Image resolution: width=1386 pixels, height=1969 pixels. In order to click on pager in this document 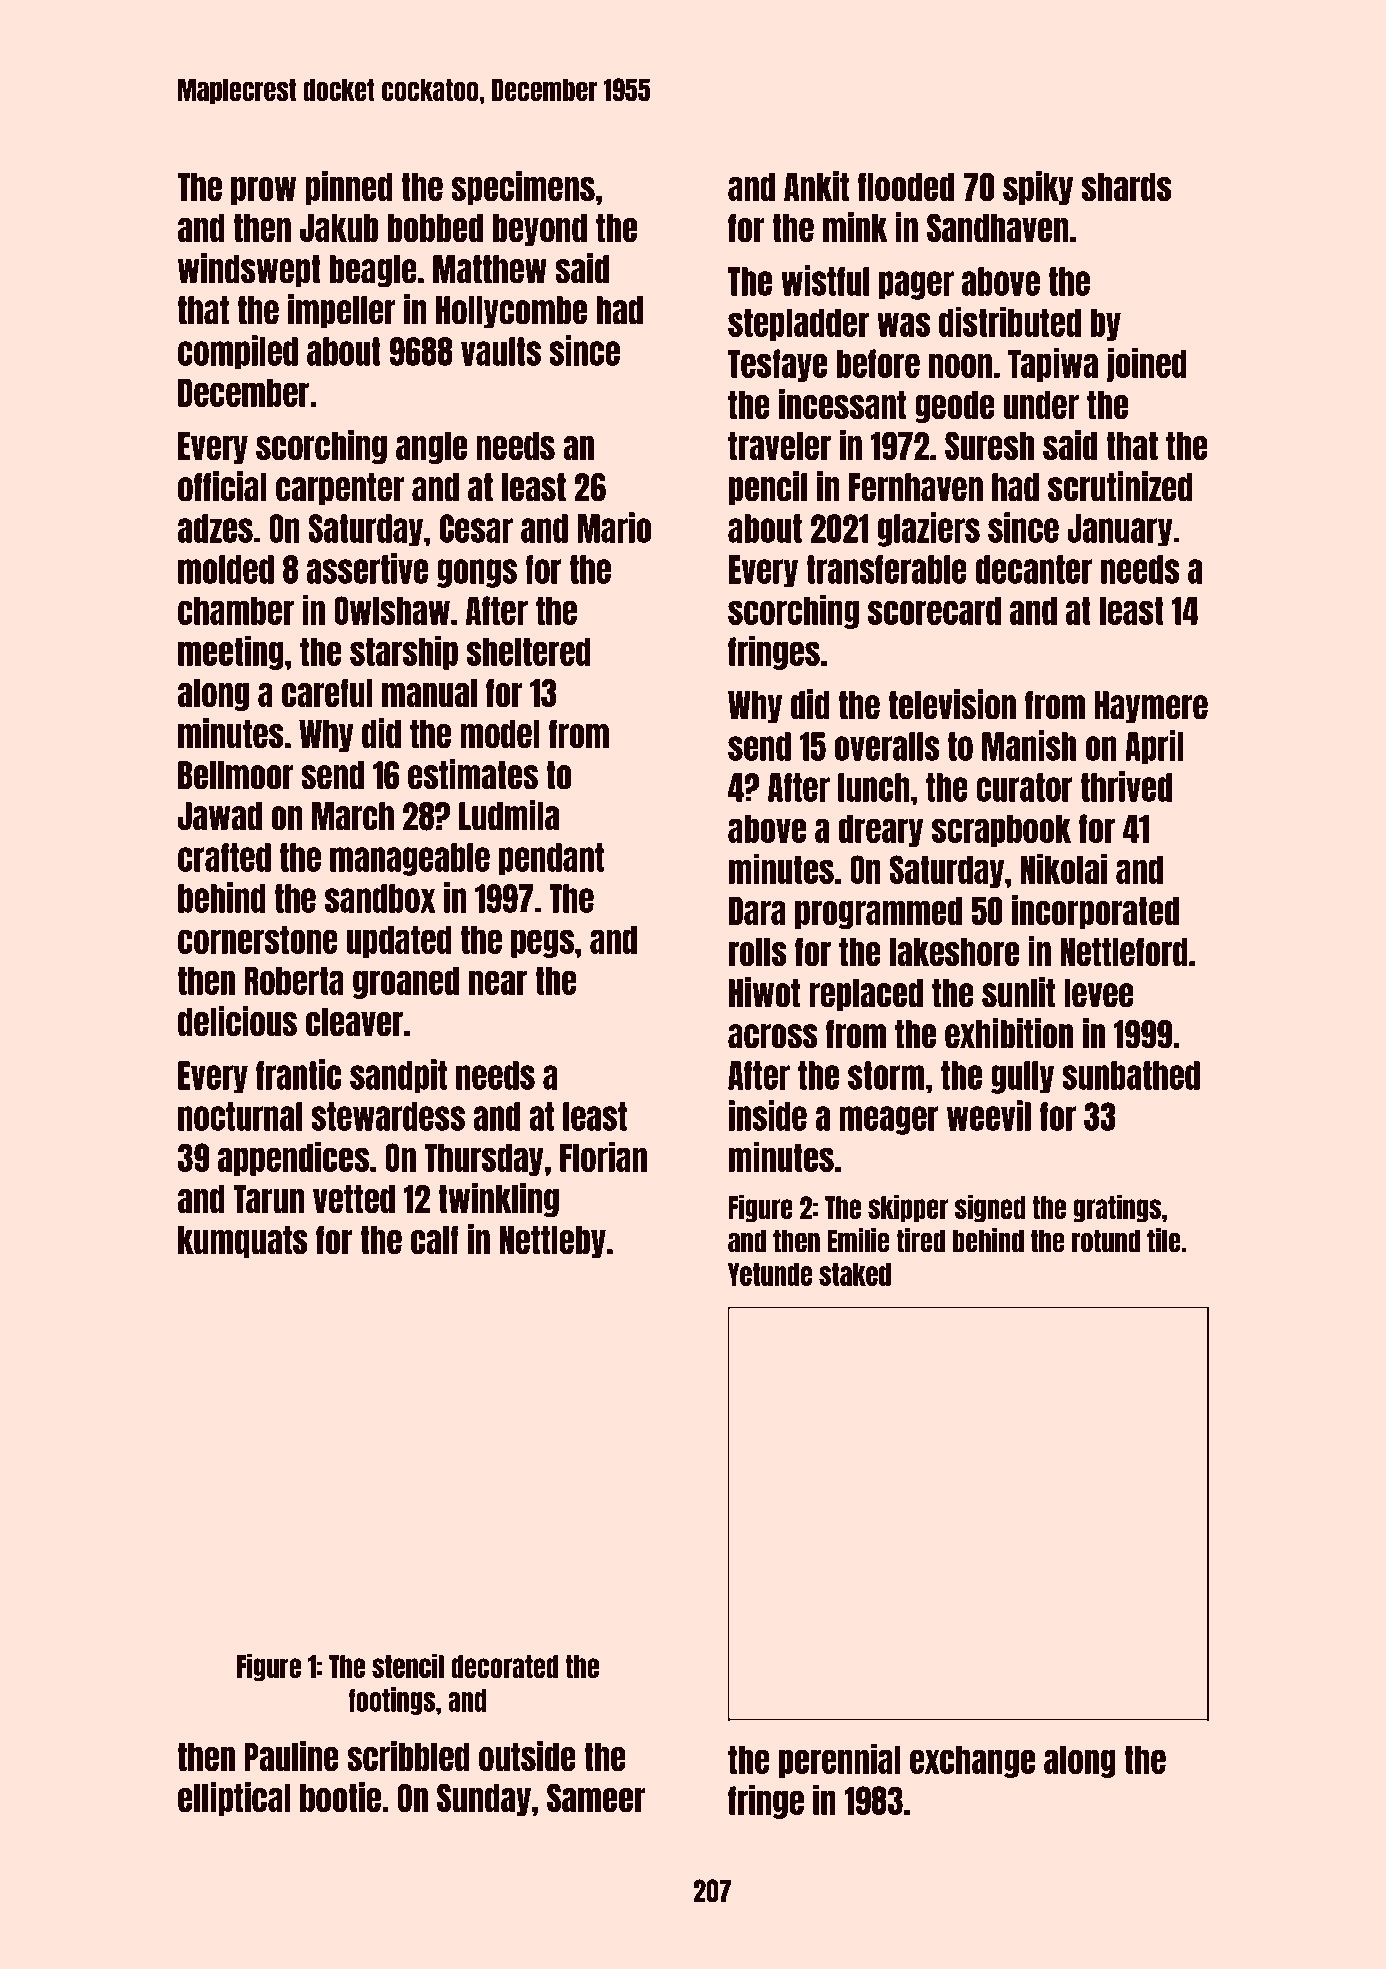, I will do `click(916, 285)`.
